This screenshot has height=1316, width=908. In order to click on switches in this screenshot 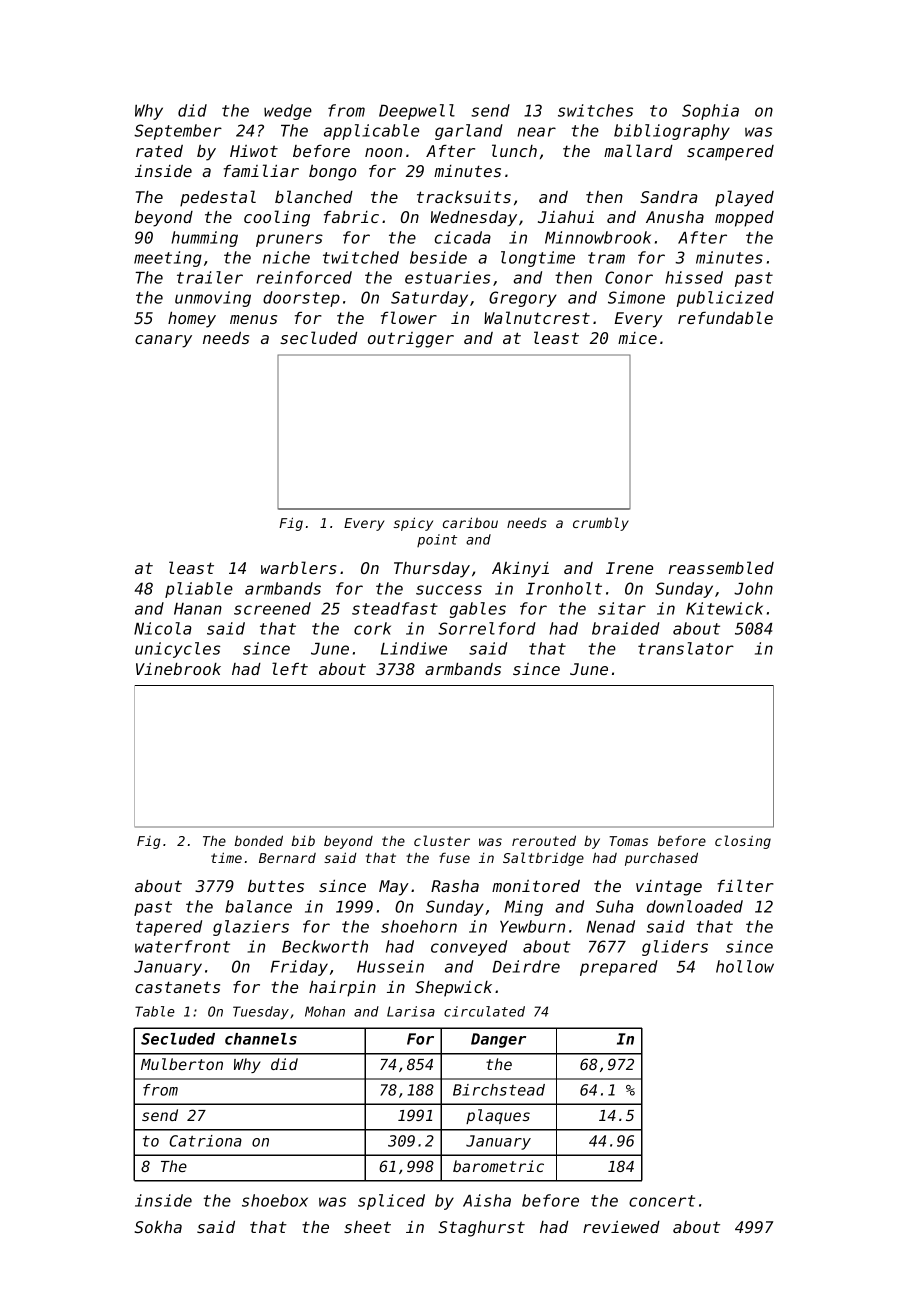, I will do `click(595, 110)`.
